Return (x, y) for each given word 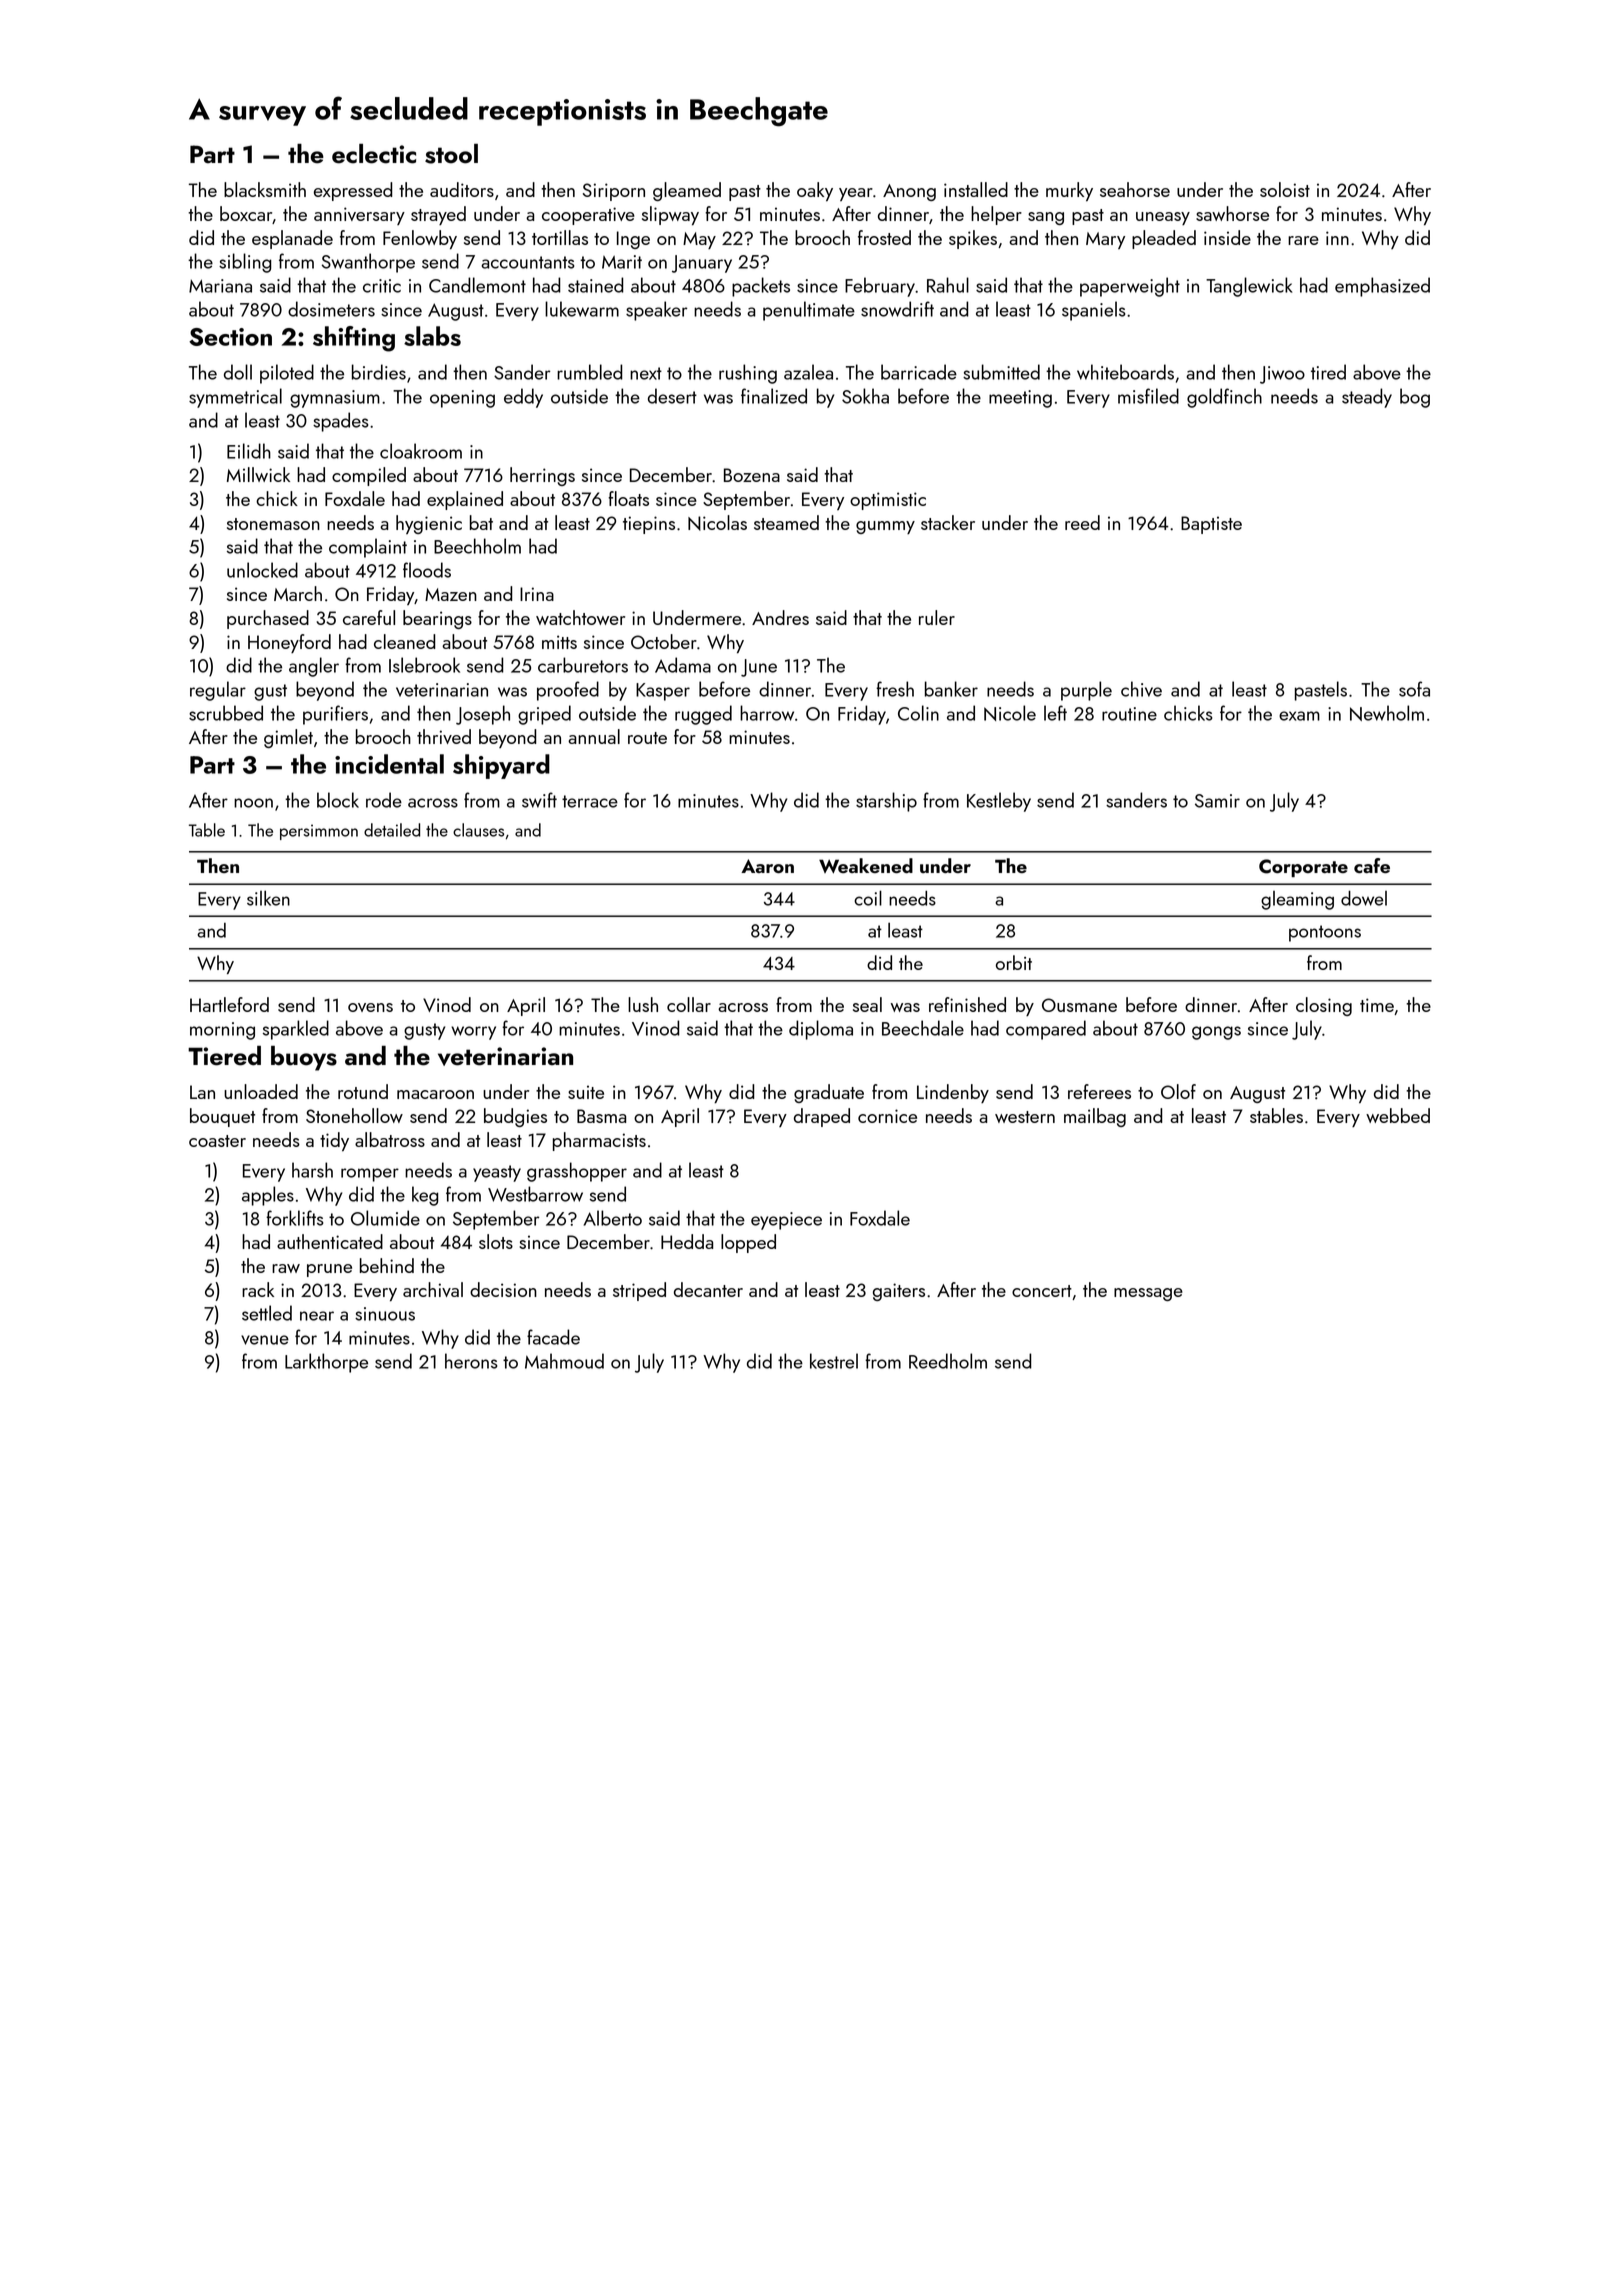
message (1148, 1294)
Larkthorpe (326, 1363)
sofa (1414, 689)
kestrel (834, 1361)
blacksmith (265, 189)
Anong (909, 192)
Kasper (663, 692)
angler (314, 667)
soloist (1285, 189)
